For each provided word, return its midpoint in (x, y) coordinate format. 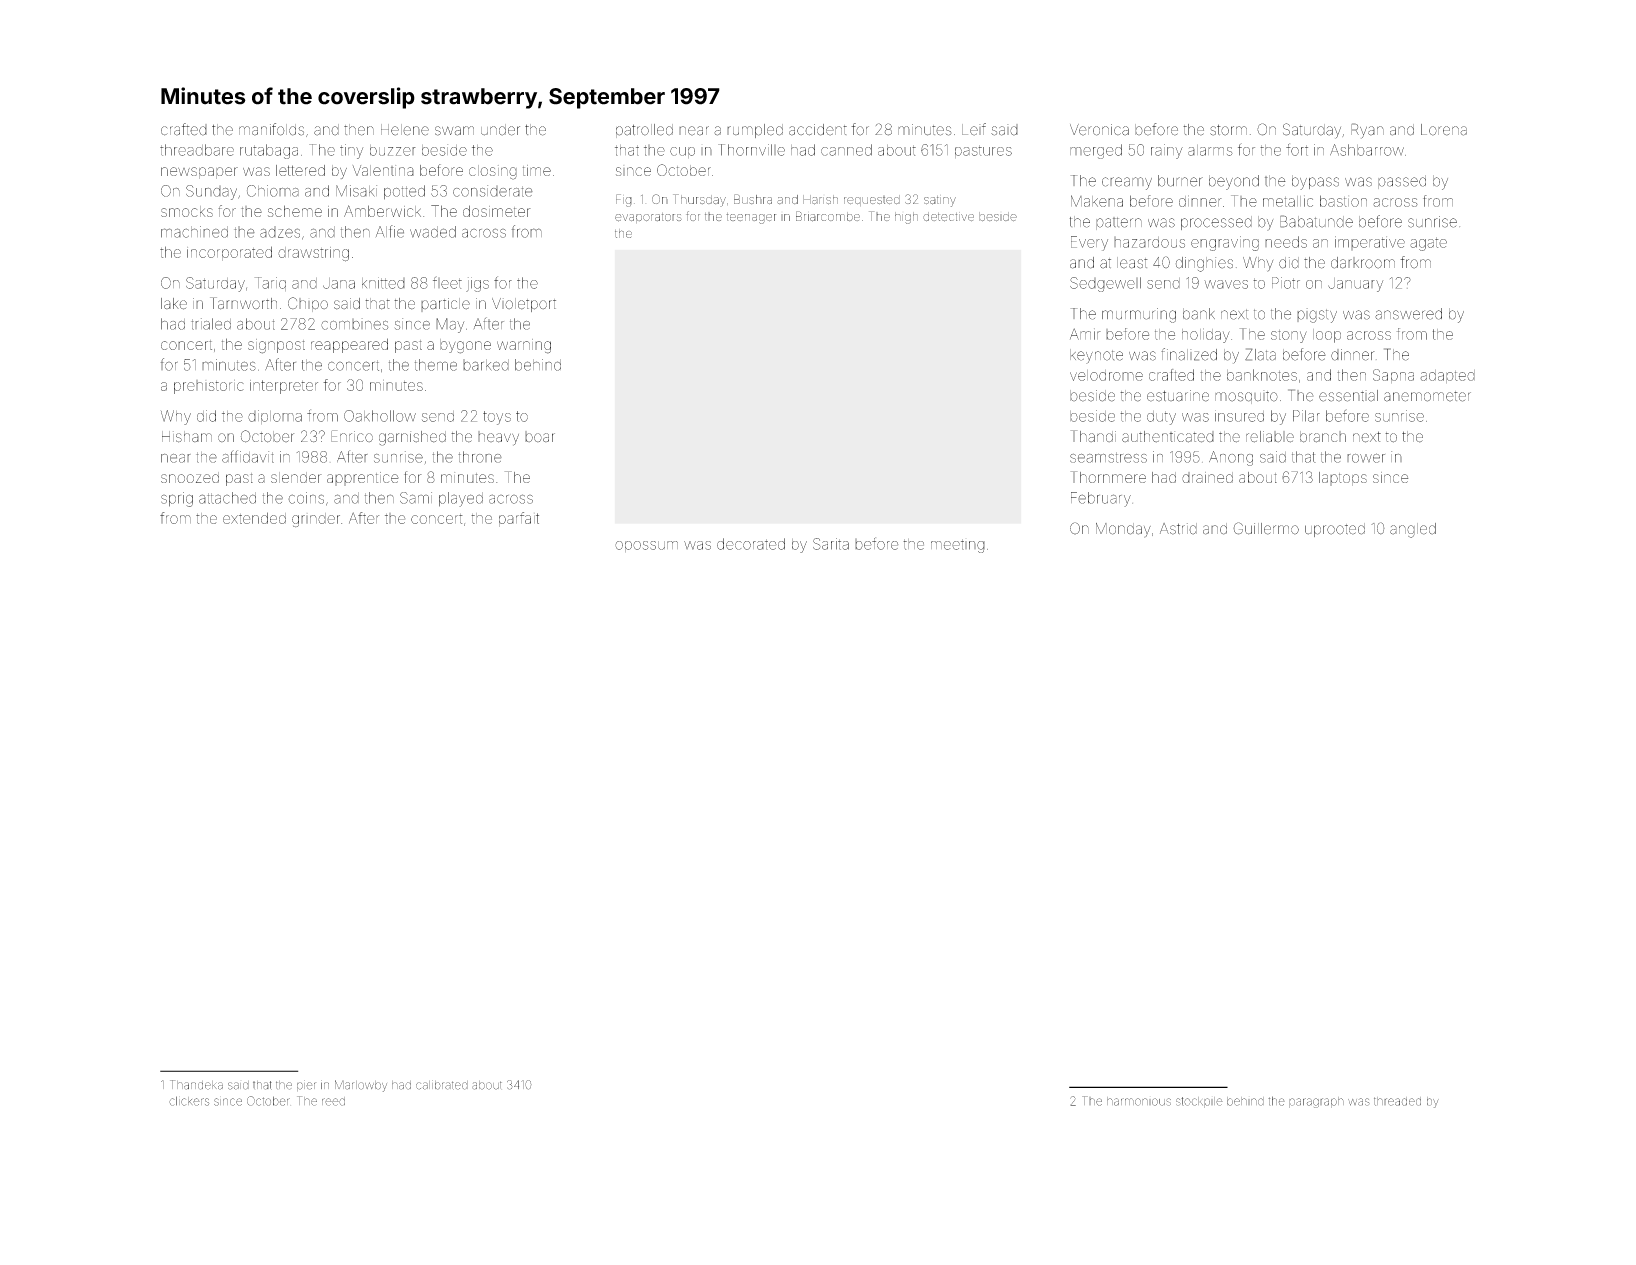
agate (1428, 244)
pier (306, 1085)
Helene (405, 130)
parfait (519, 519)
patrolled (644, 131)
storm (1228, 130)
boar (540, 436)
